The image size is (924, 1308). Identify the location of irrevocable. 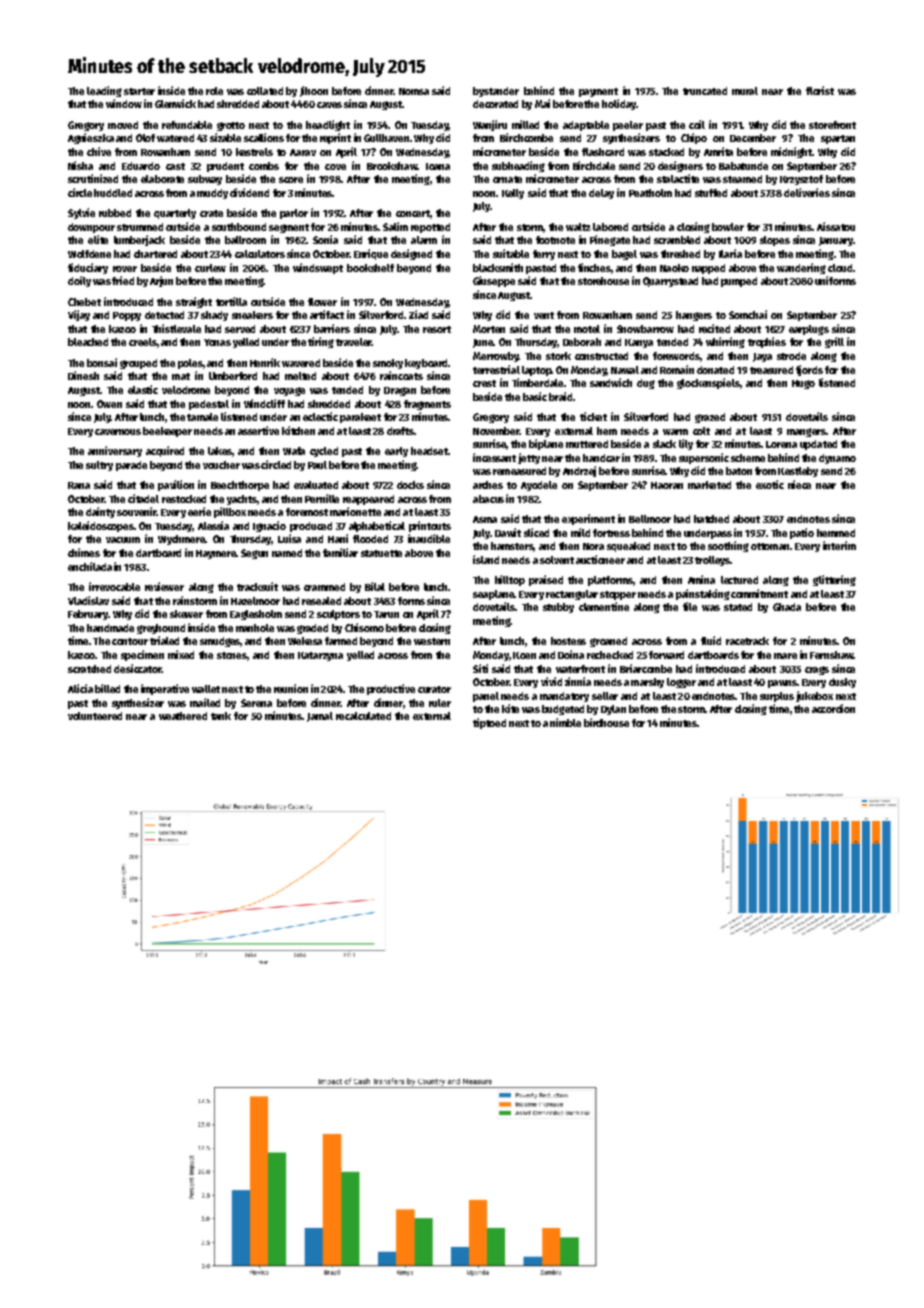
(114, 586).
